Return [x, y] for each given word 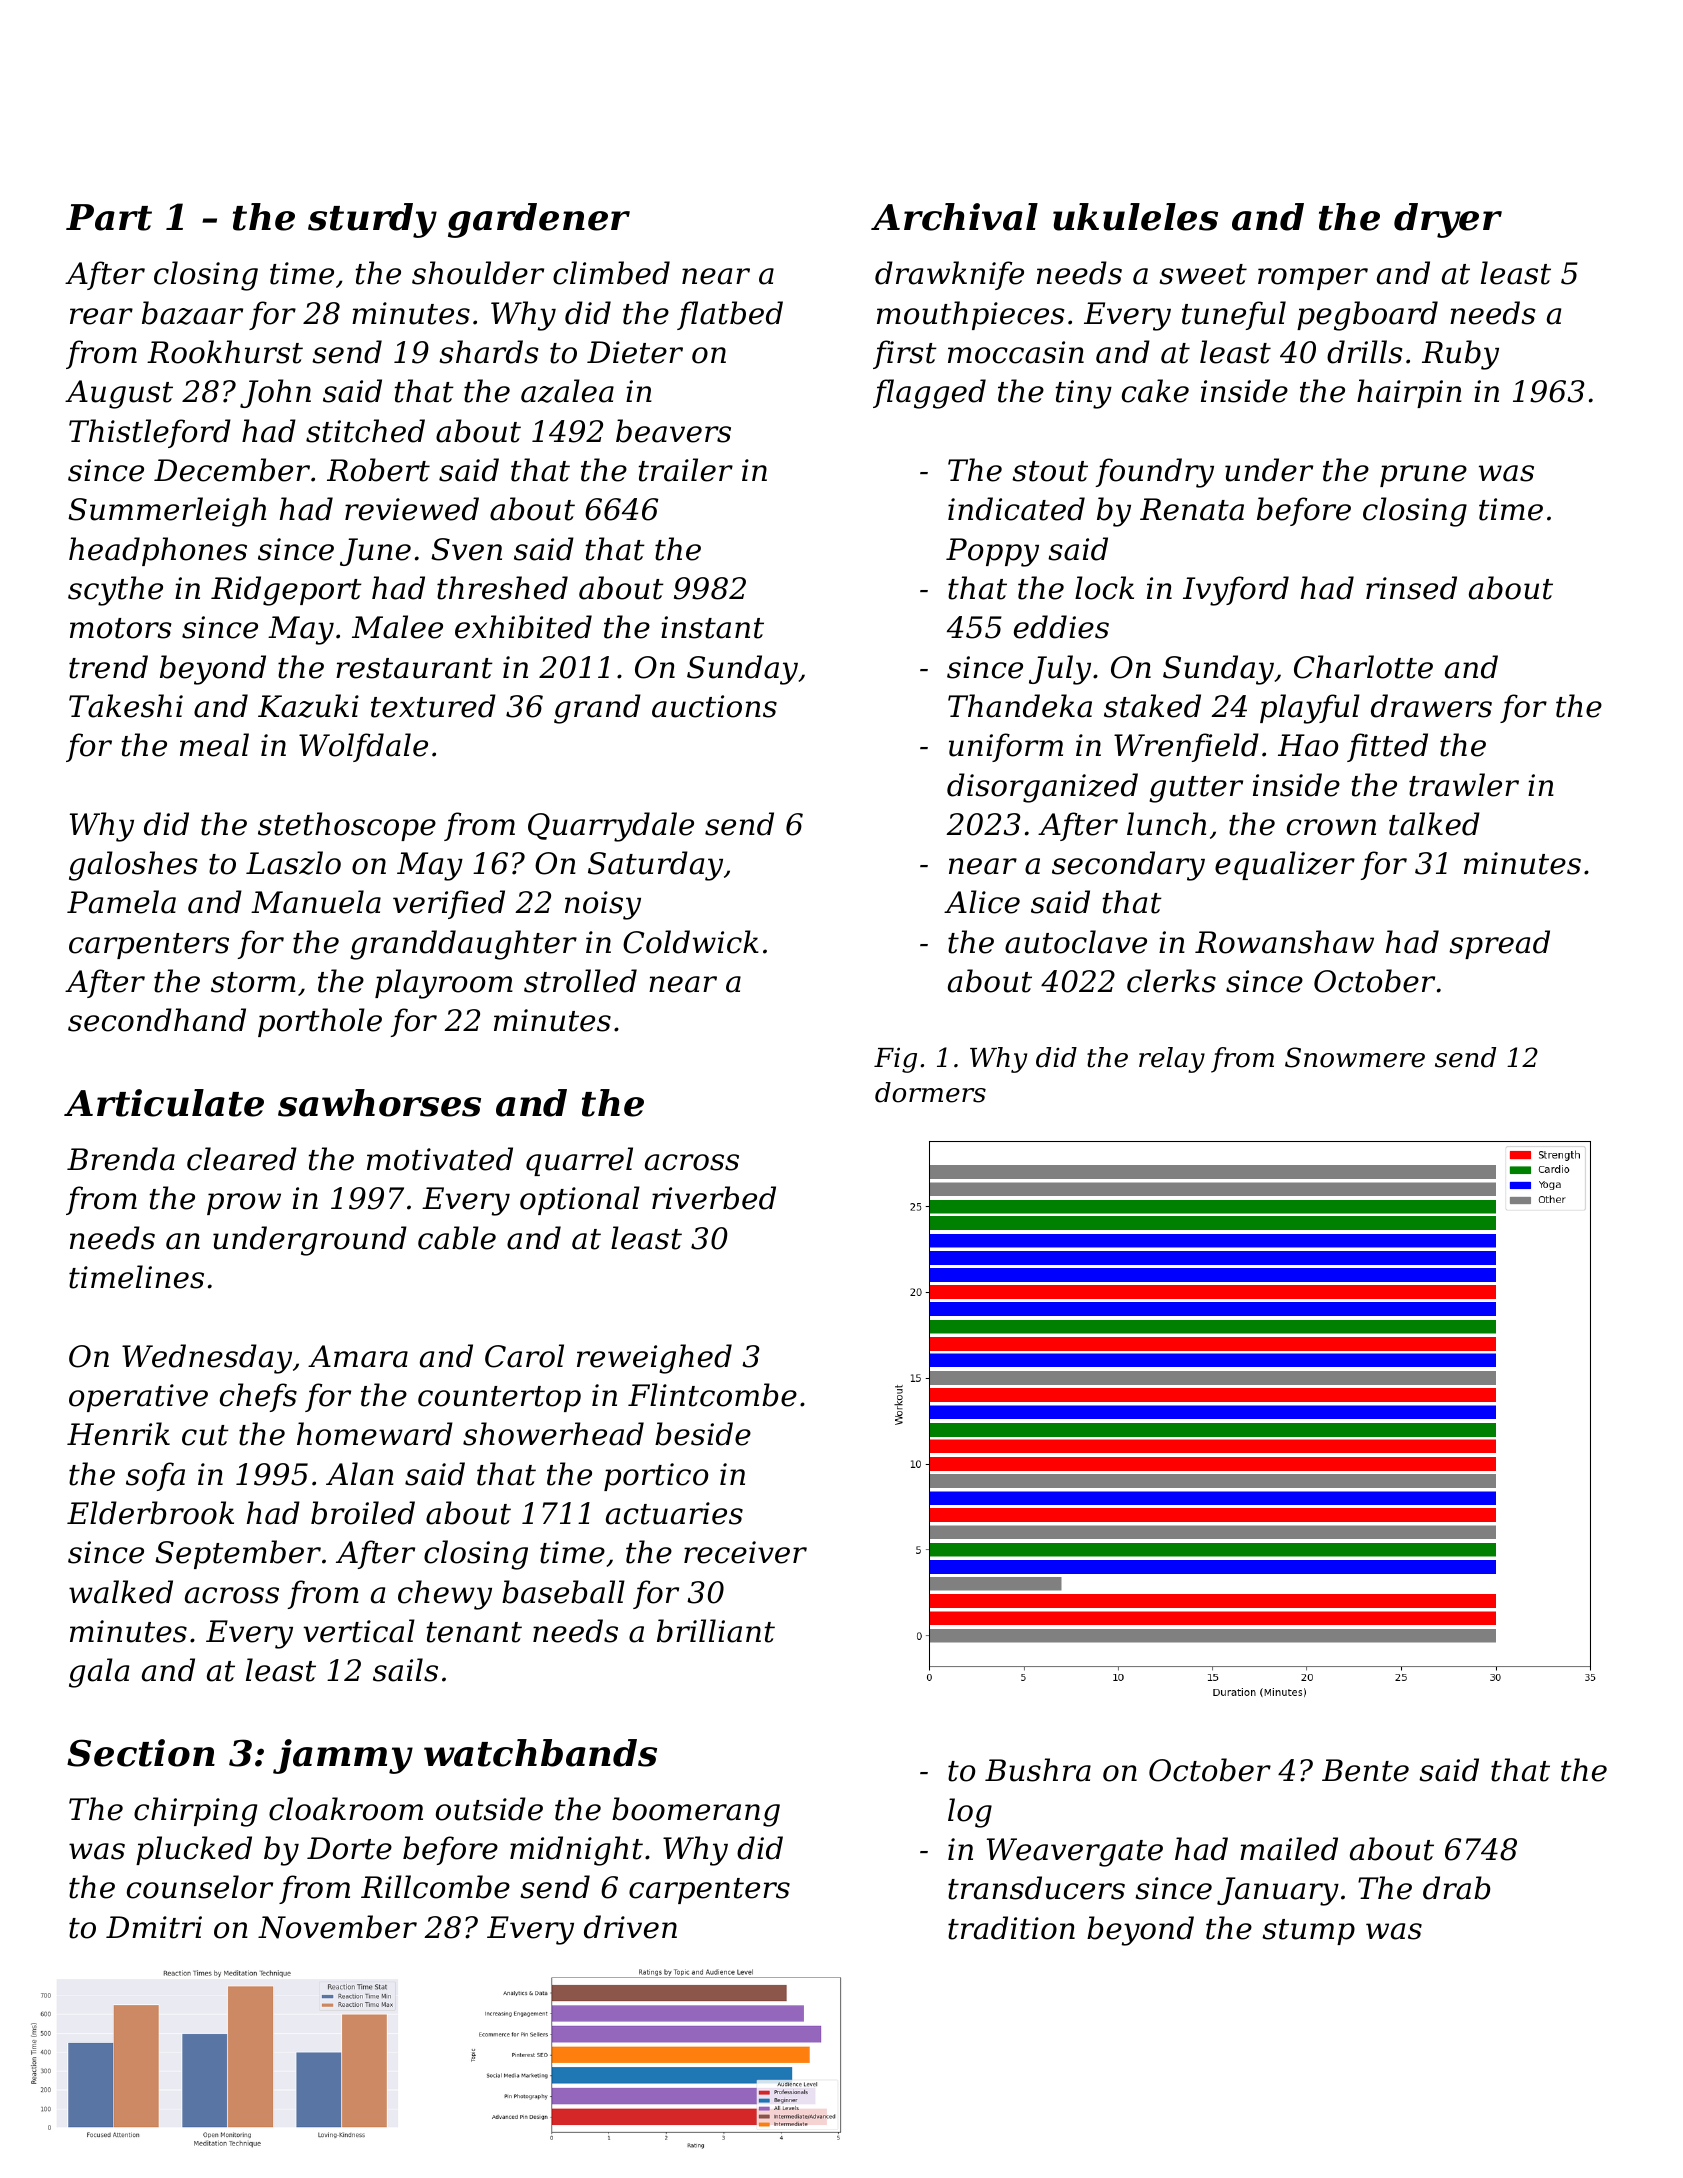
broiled [363, 1513]
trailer [685, 470]
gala [99, 1673]
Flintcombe [712, 1395]
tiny [1083, 394]
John [275, 393]
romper [1313, 279]
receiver [745, 1552]
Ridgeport [286, 591]
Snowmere [1355, 1057]
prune [1423, 476]
